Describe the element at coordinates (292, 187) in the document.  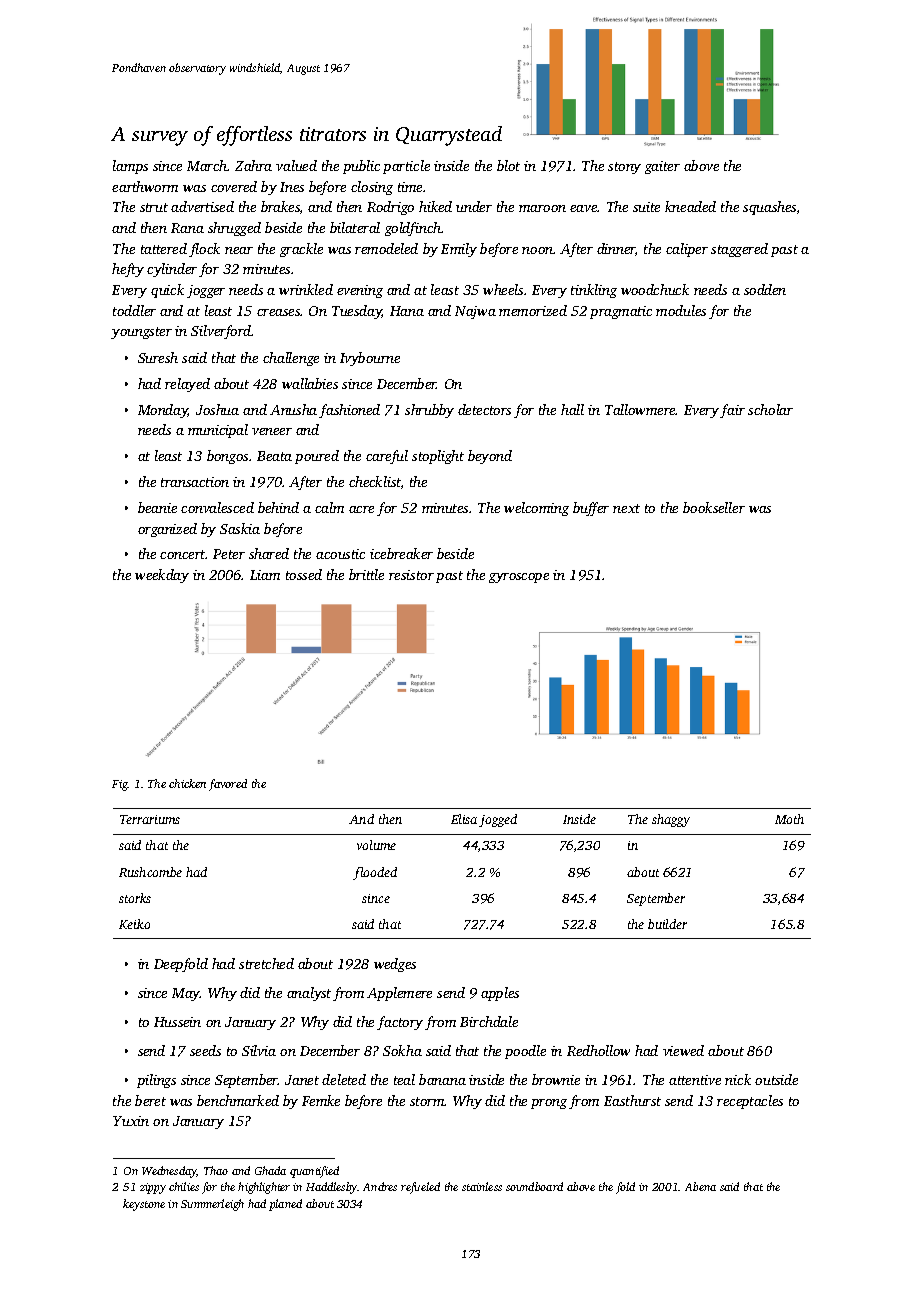
I see `Ines` at that location.
